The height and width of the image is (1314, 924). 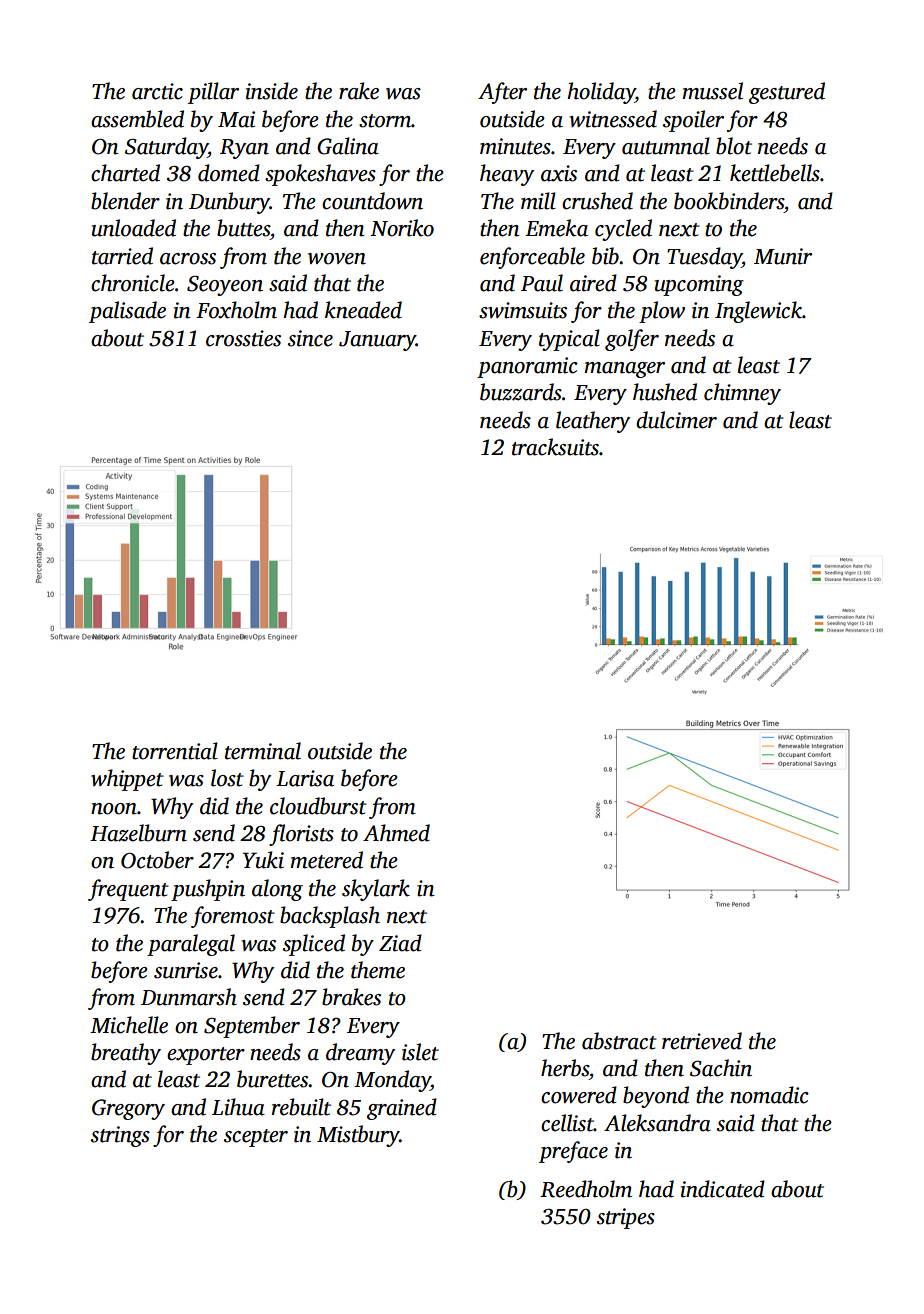 What do you see at coordinates (175, 751) in the image?
I see `torrential` at bounding box center [175, 751].
